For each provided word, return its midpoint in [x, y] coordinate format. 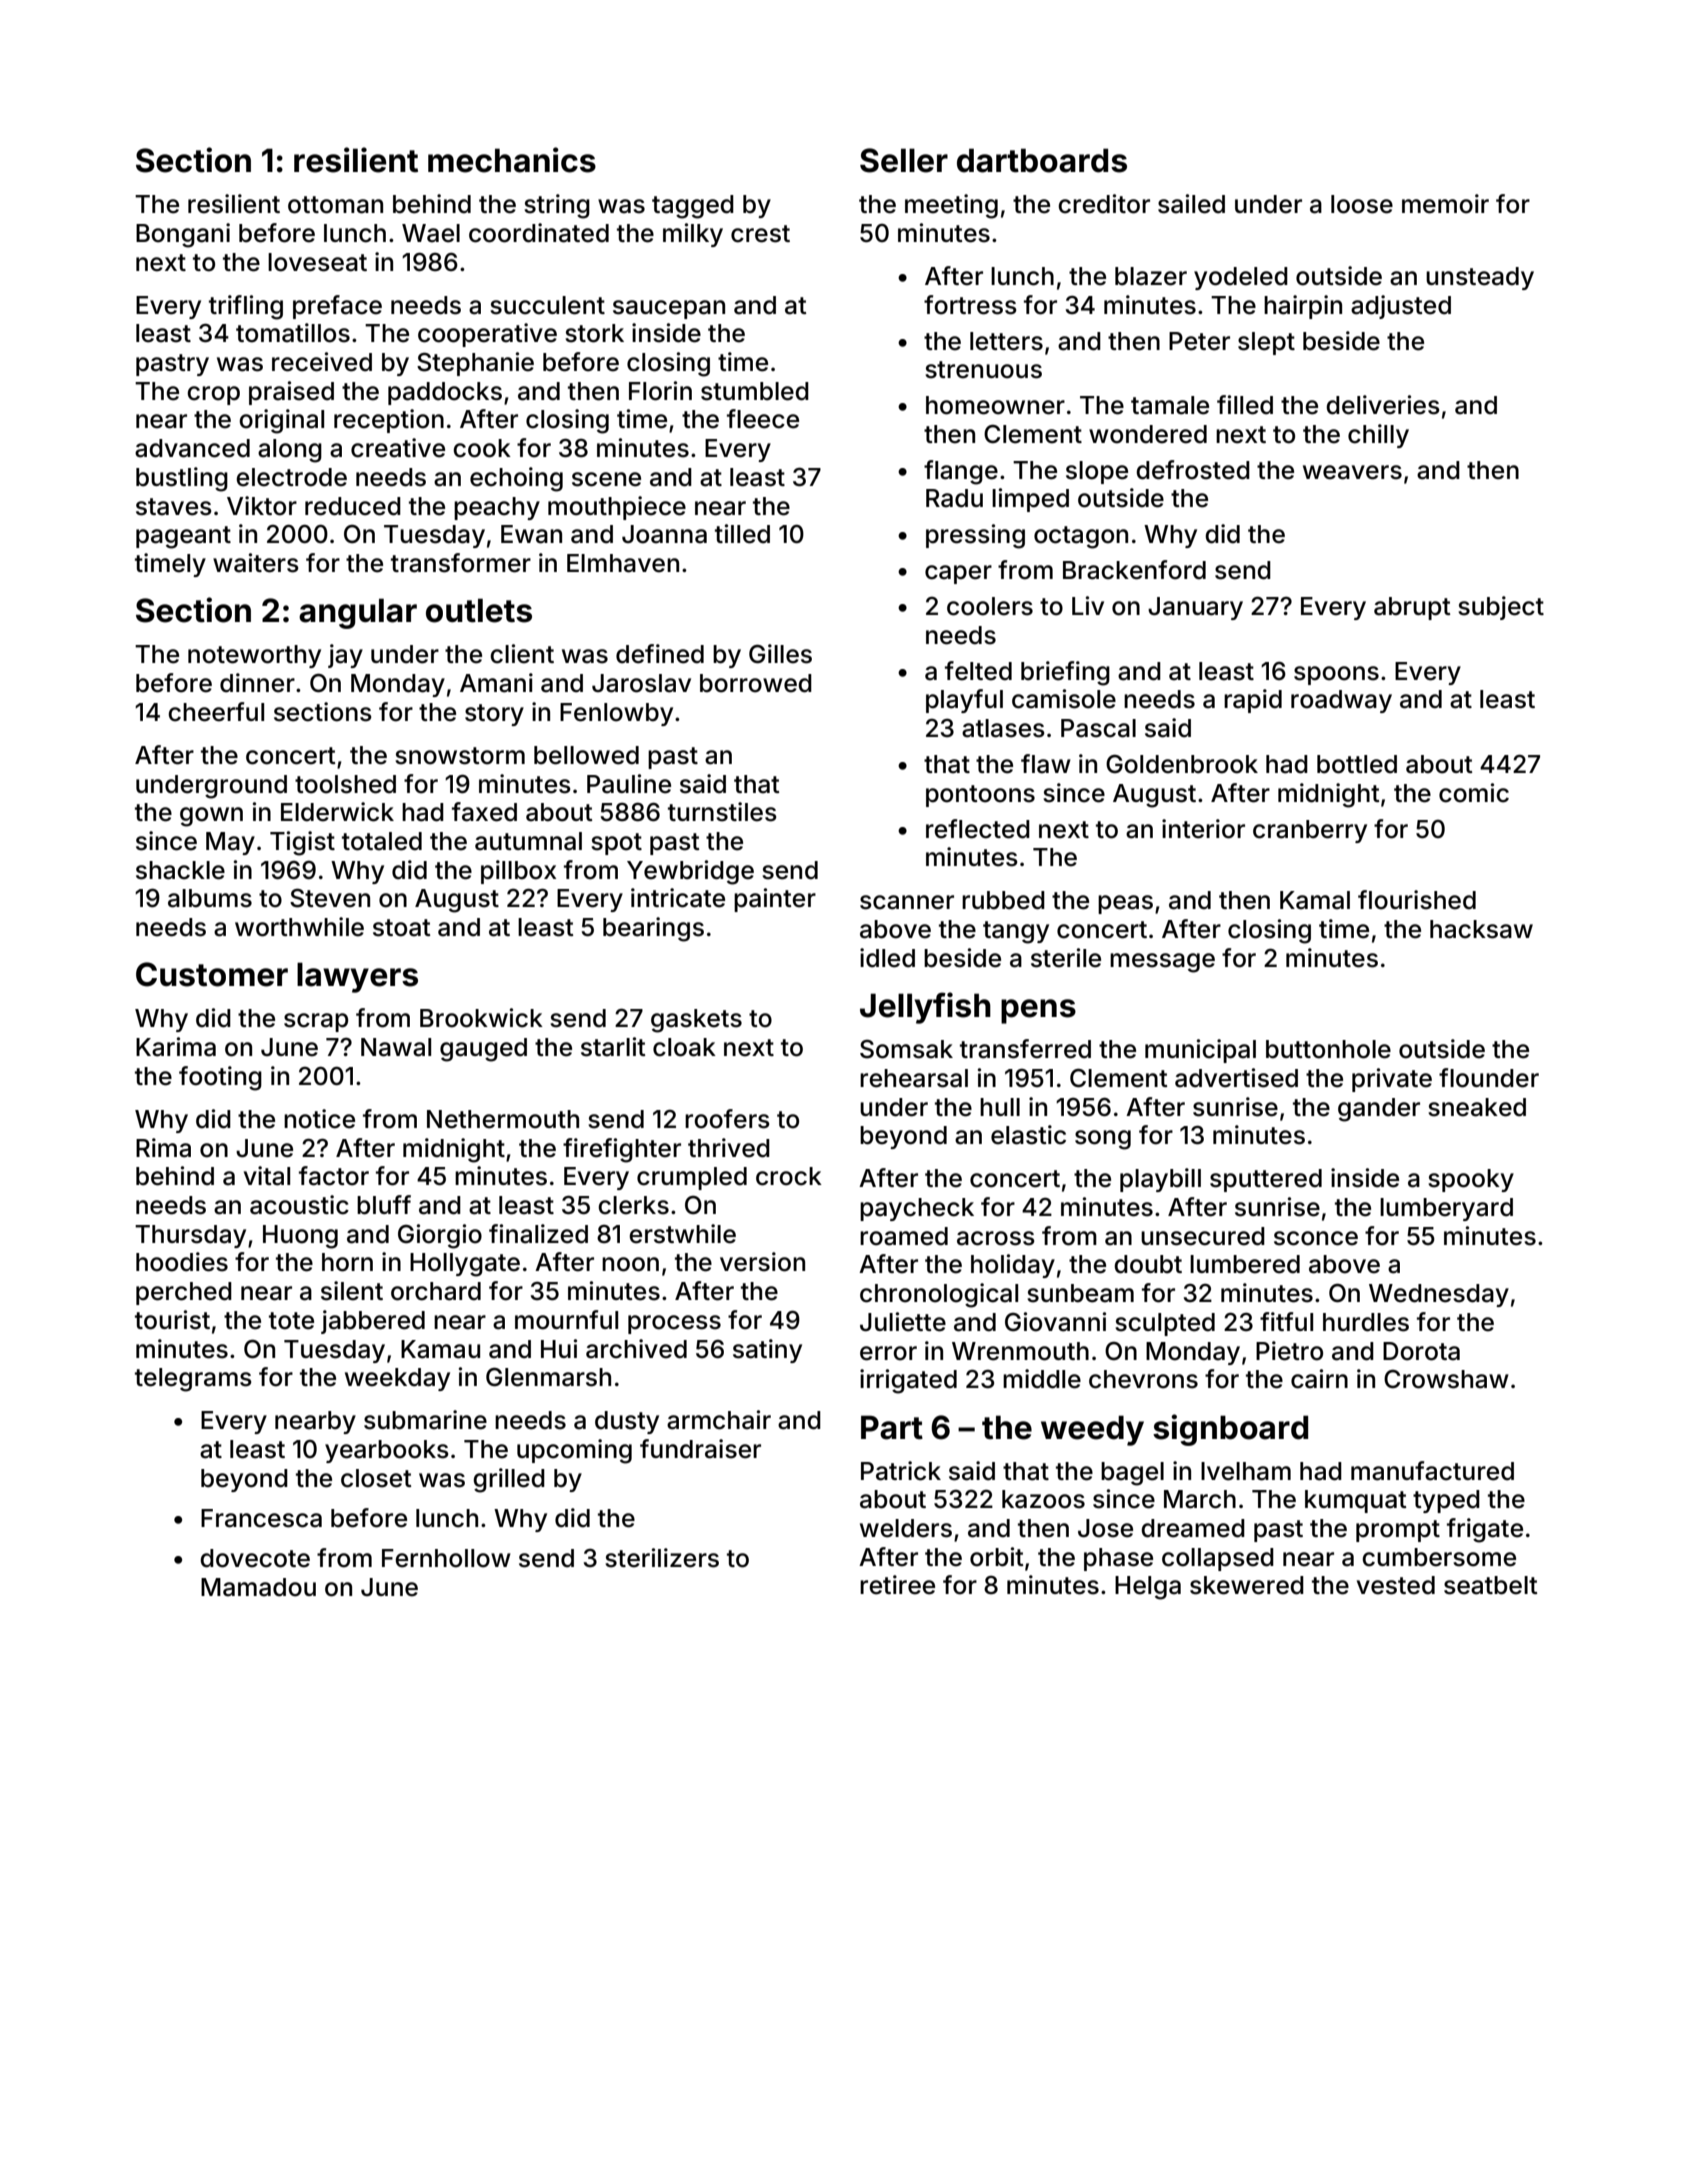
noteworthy [254, 656]
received [322, 362]
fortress [970, 305]
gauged [483, 1050]
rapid [1253, 701]
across [996, 1238]
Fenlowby [616, 714]
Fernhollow [446, 1558]
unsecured [1203, 1236]
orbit [997, 1557]
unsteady [1480, 278]
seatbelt [1491, 1585]
